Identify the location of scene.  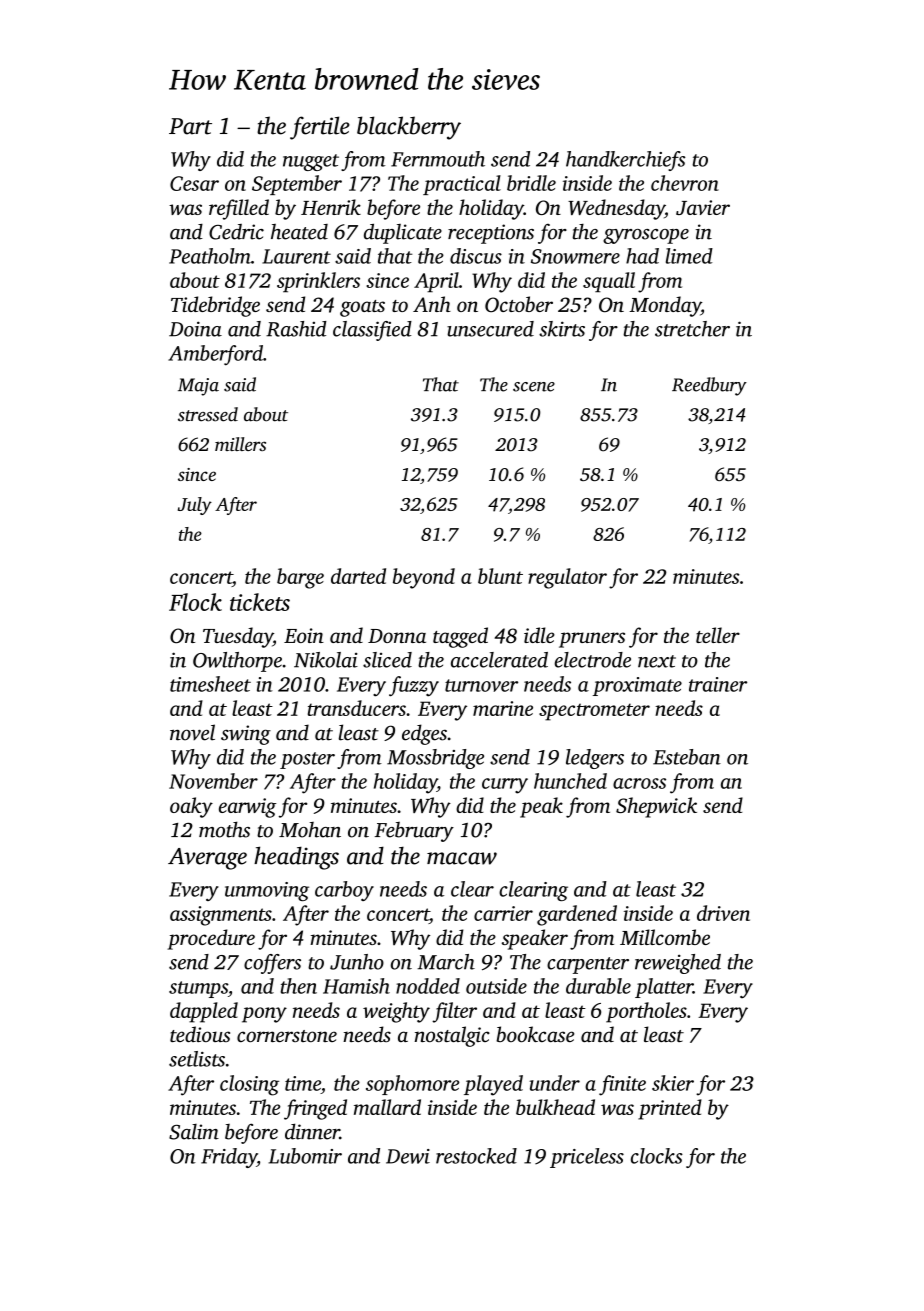
(534, 387).
